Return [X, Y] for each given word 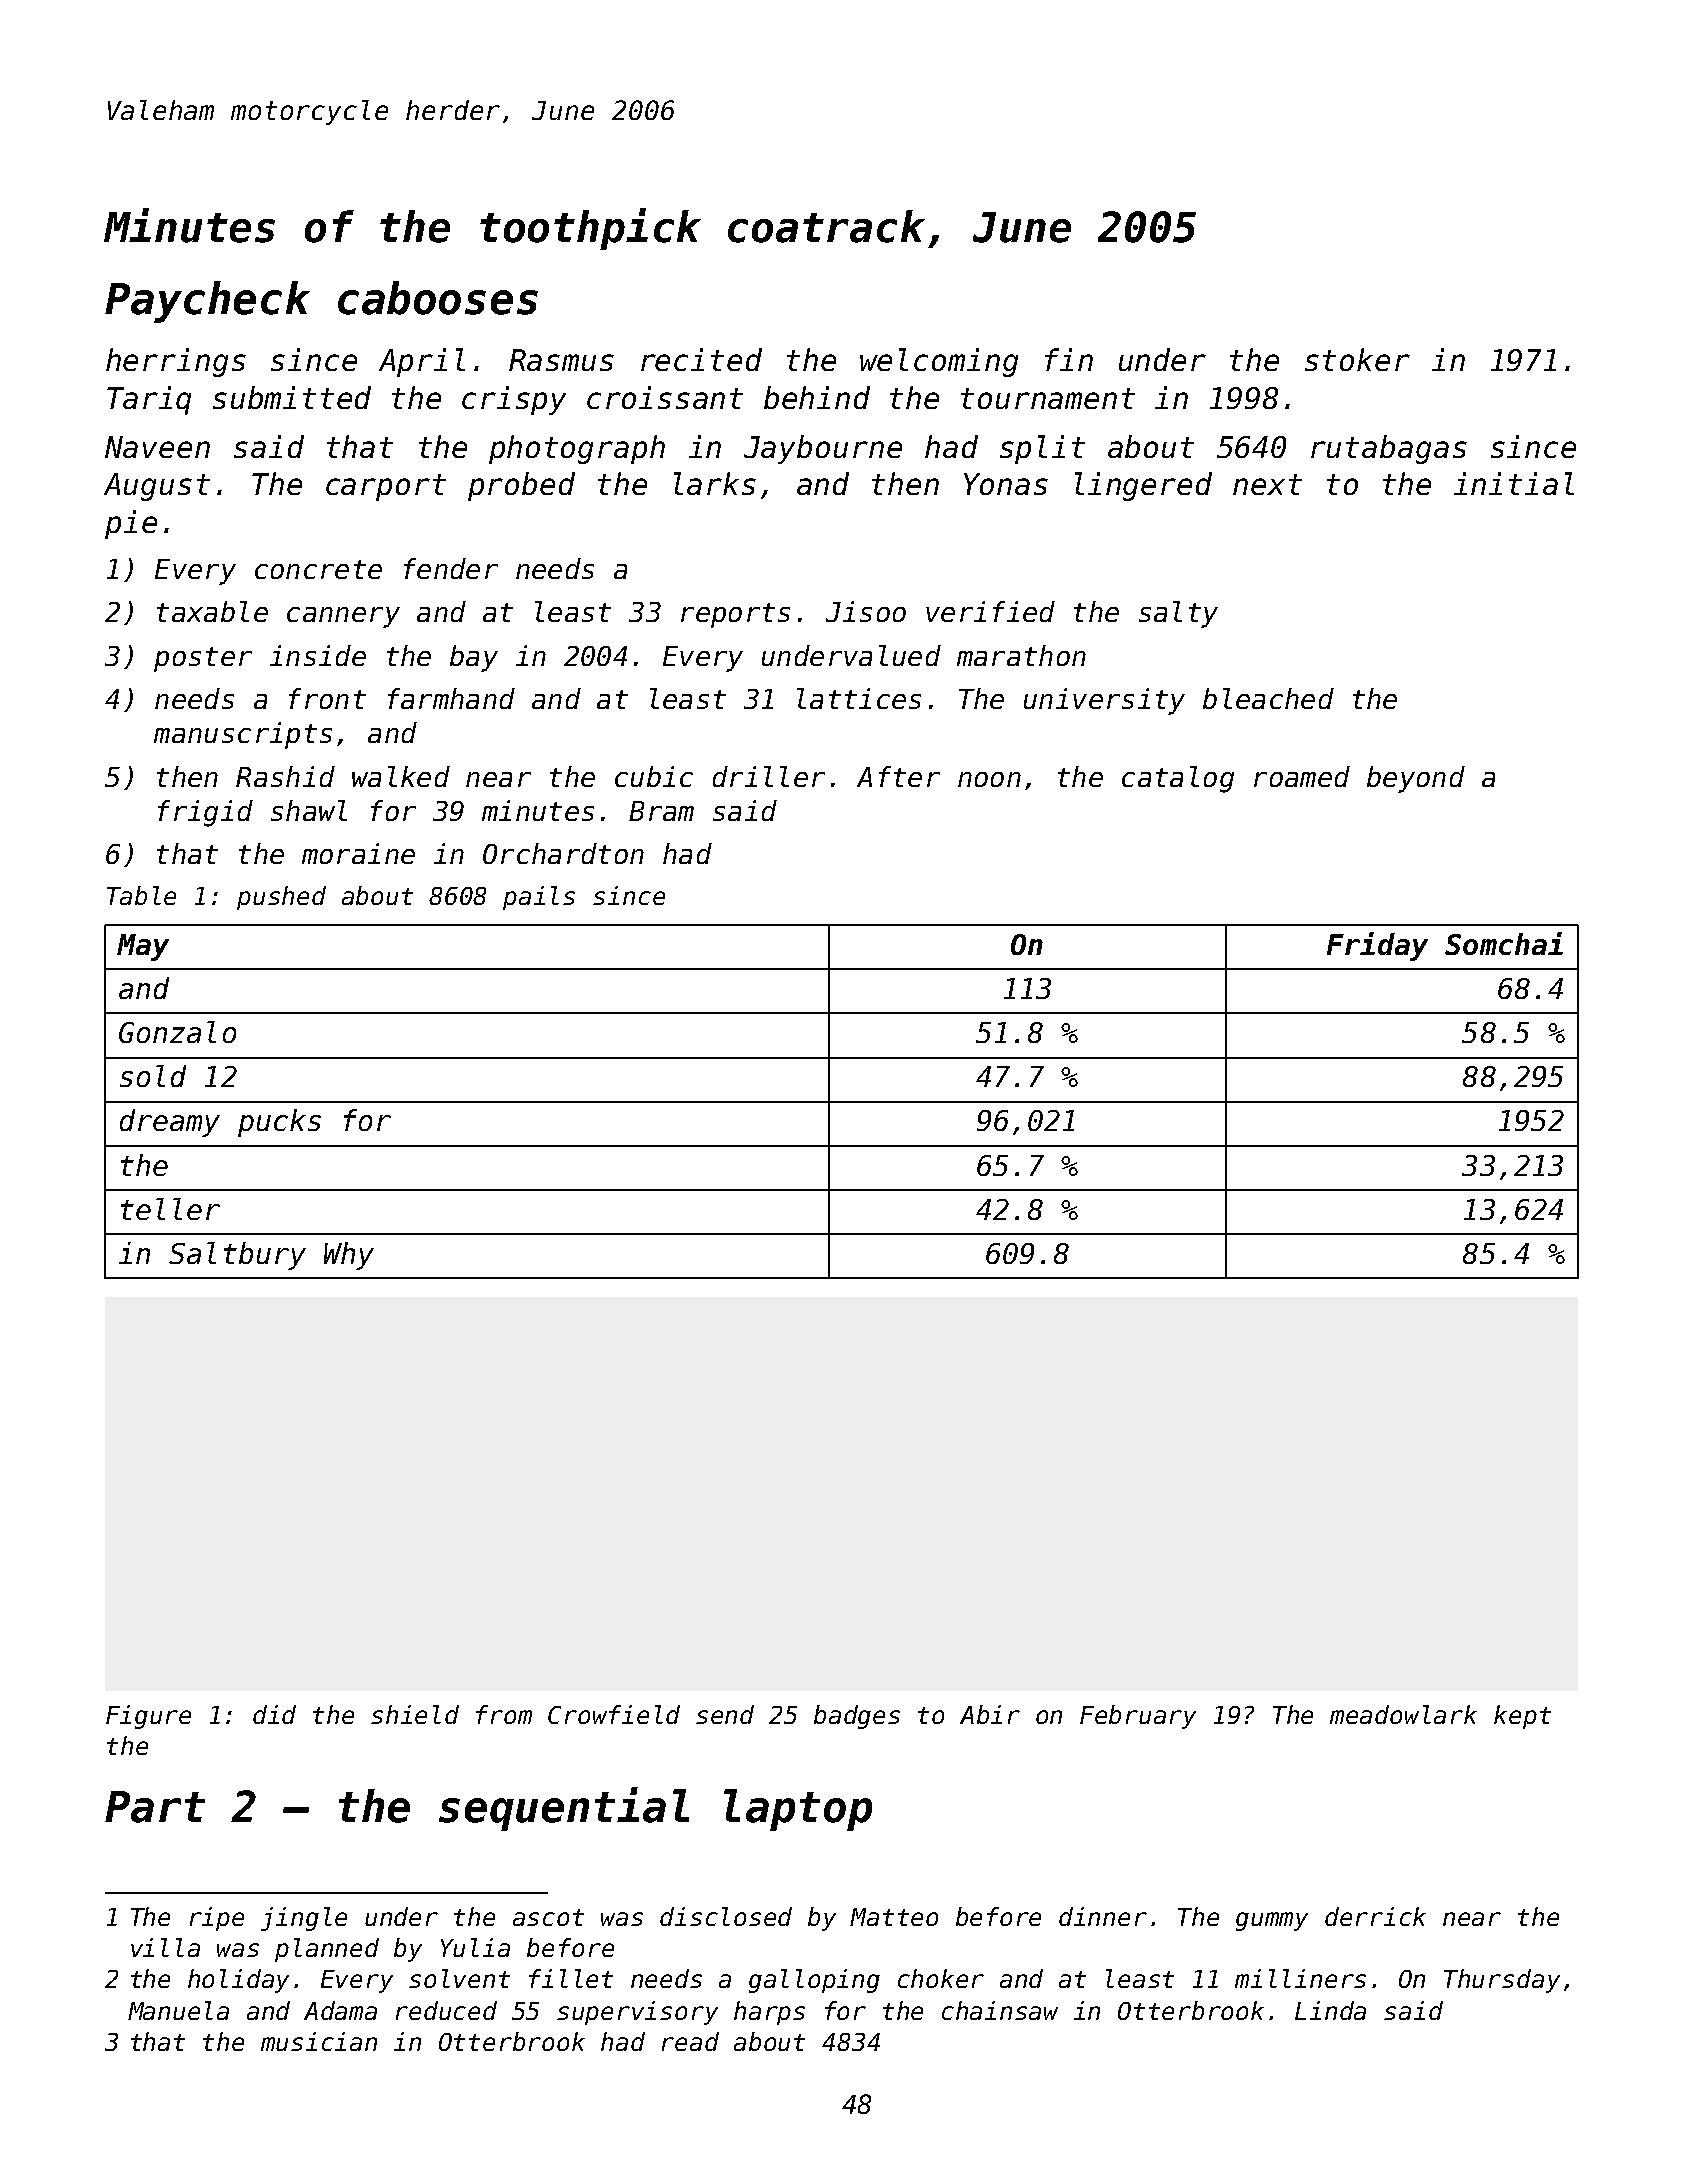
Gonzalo [177, 1032]
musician [319, 2041]
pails [539, 898]
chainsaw [1000, 2010]
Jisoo [866, 611]
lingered [1143, 486]
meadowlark [1403, 1714]
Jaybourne [823, 449]
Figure [148, 1717]
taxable [212, 611]
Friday [1377, 946]
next [1267, 484]
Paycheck [207, 302]
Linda [1330, 2010]
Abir [990, 1714]
